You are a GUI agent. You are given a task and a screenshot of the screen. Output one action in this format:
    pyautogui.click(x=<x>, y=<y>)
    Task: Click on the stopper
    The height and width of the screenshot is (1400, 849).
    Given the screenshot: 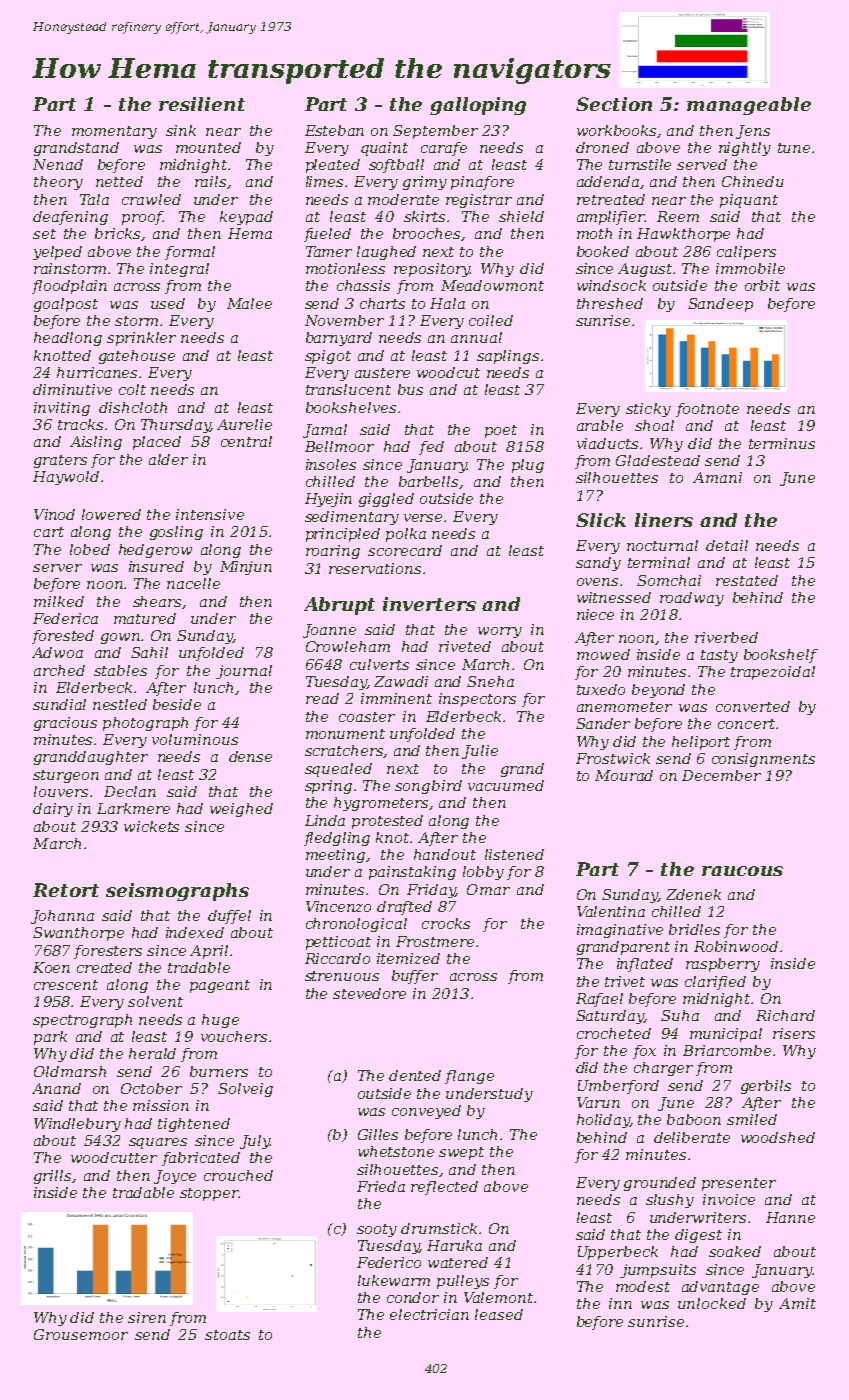 What is the action you would take?
    pyautogui.click(x=209, y=1194)
